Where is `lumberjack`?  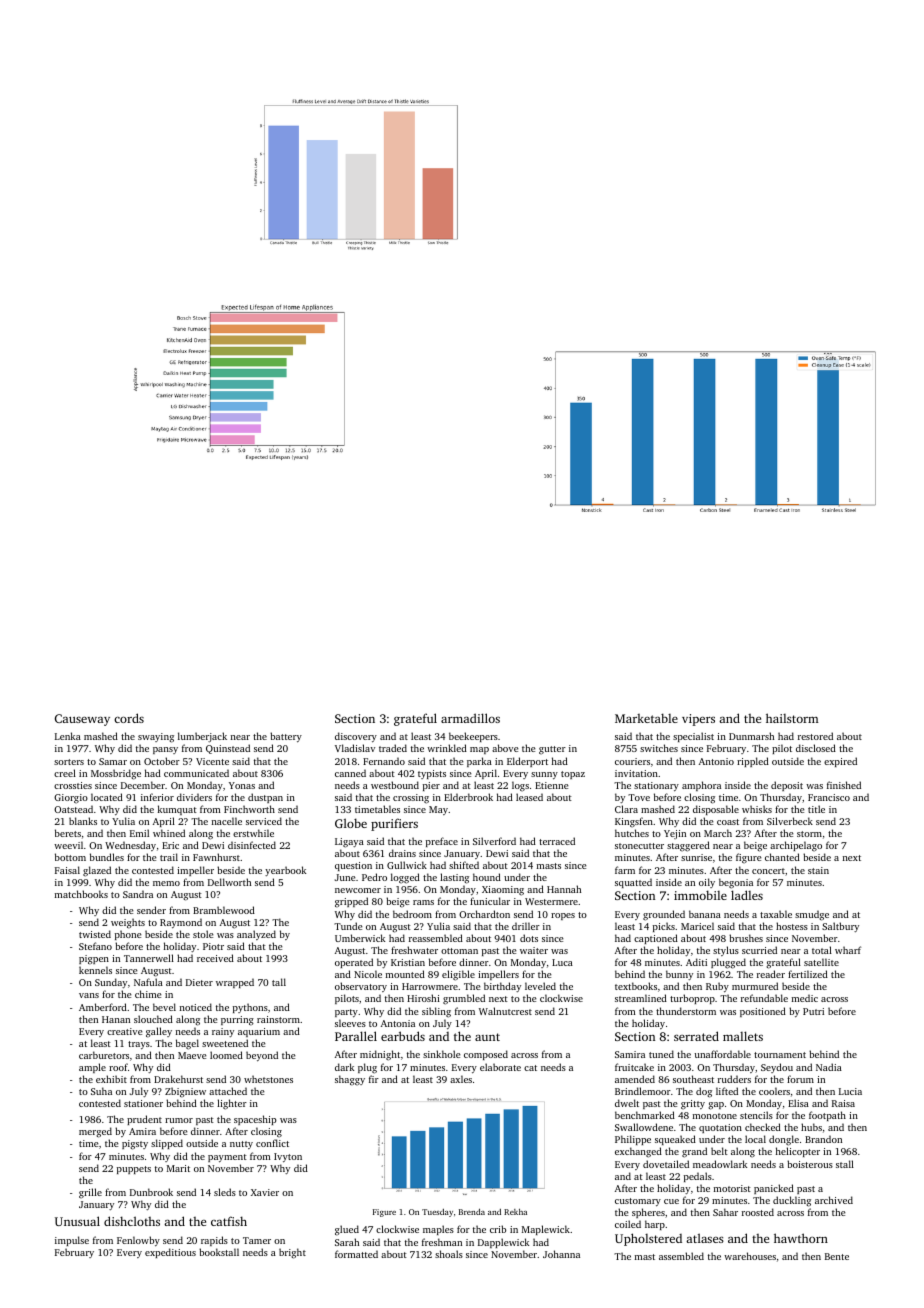
lumberjack is located at coordinates (202, 737).
